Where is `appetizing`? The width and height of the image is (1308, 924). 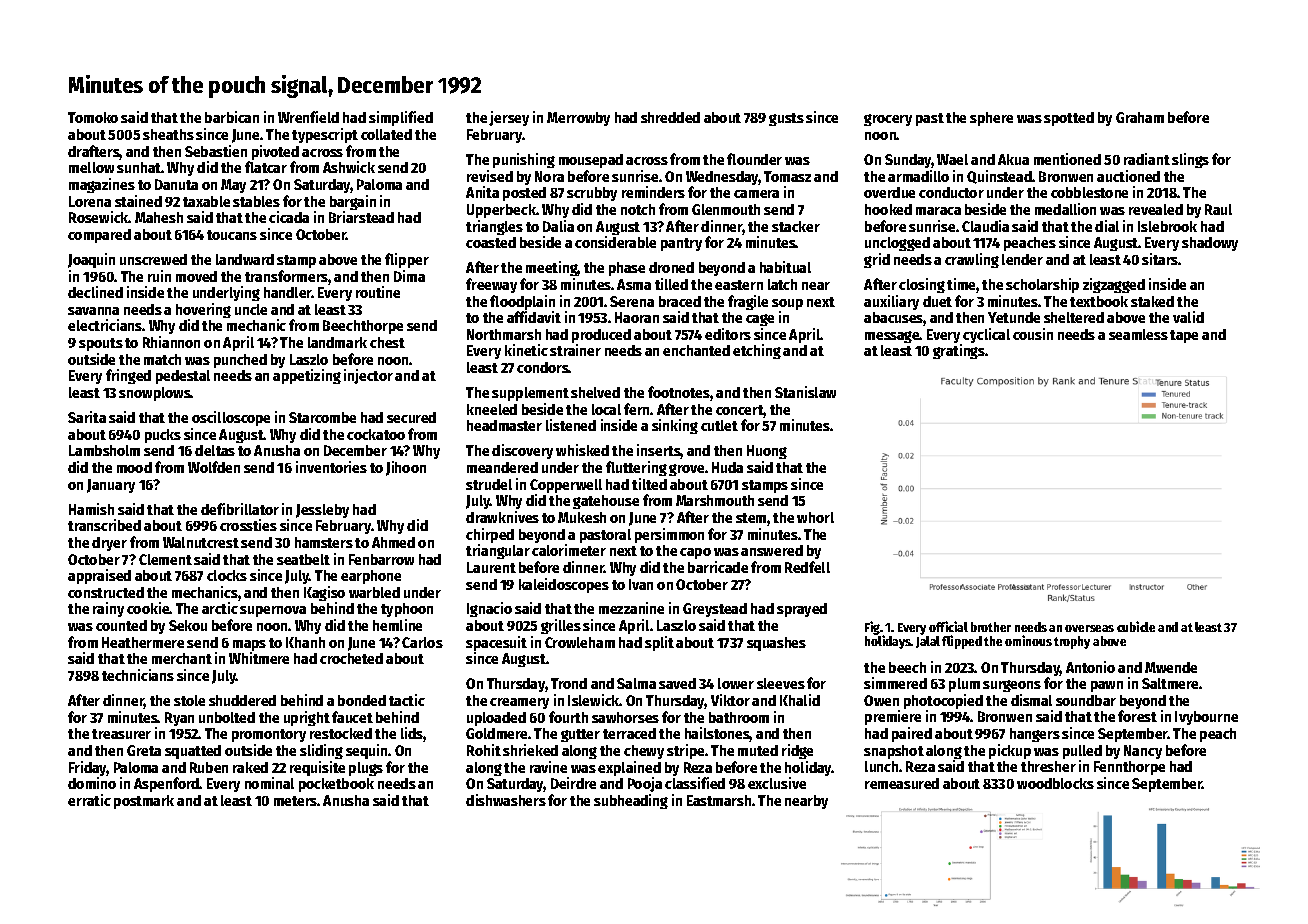
appetizing is located at coordinates (307, 376).
